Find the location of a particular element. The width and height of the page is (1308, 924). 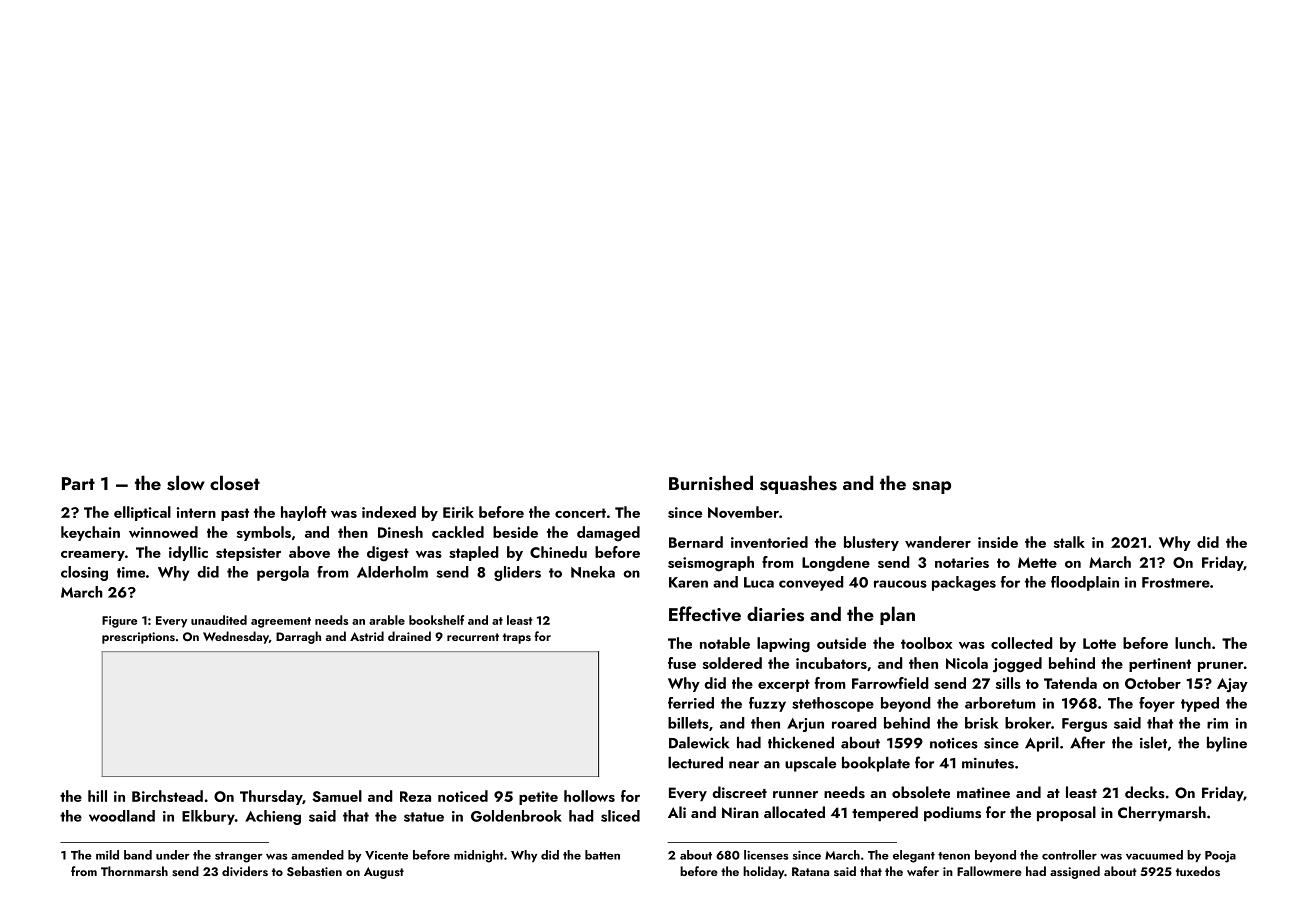

fuse is located at coordinates (682, 663).
